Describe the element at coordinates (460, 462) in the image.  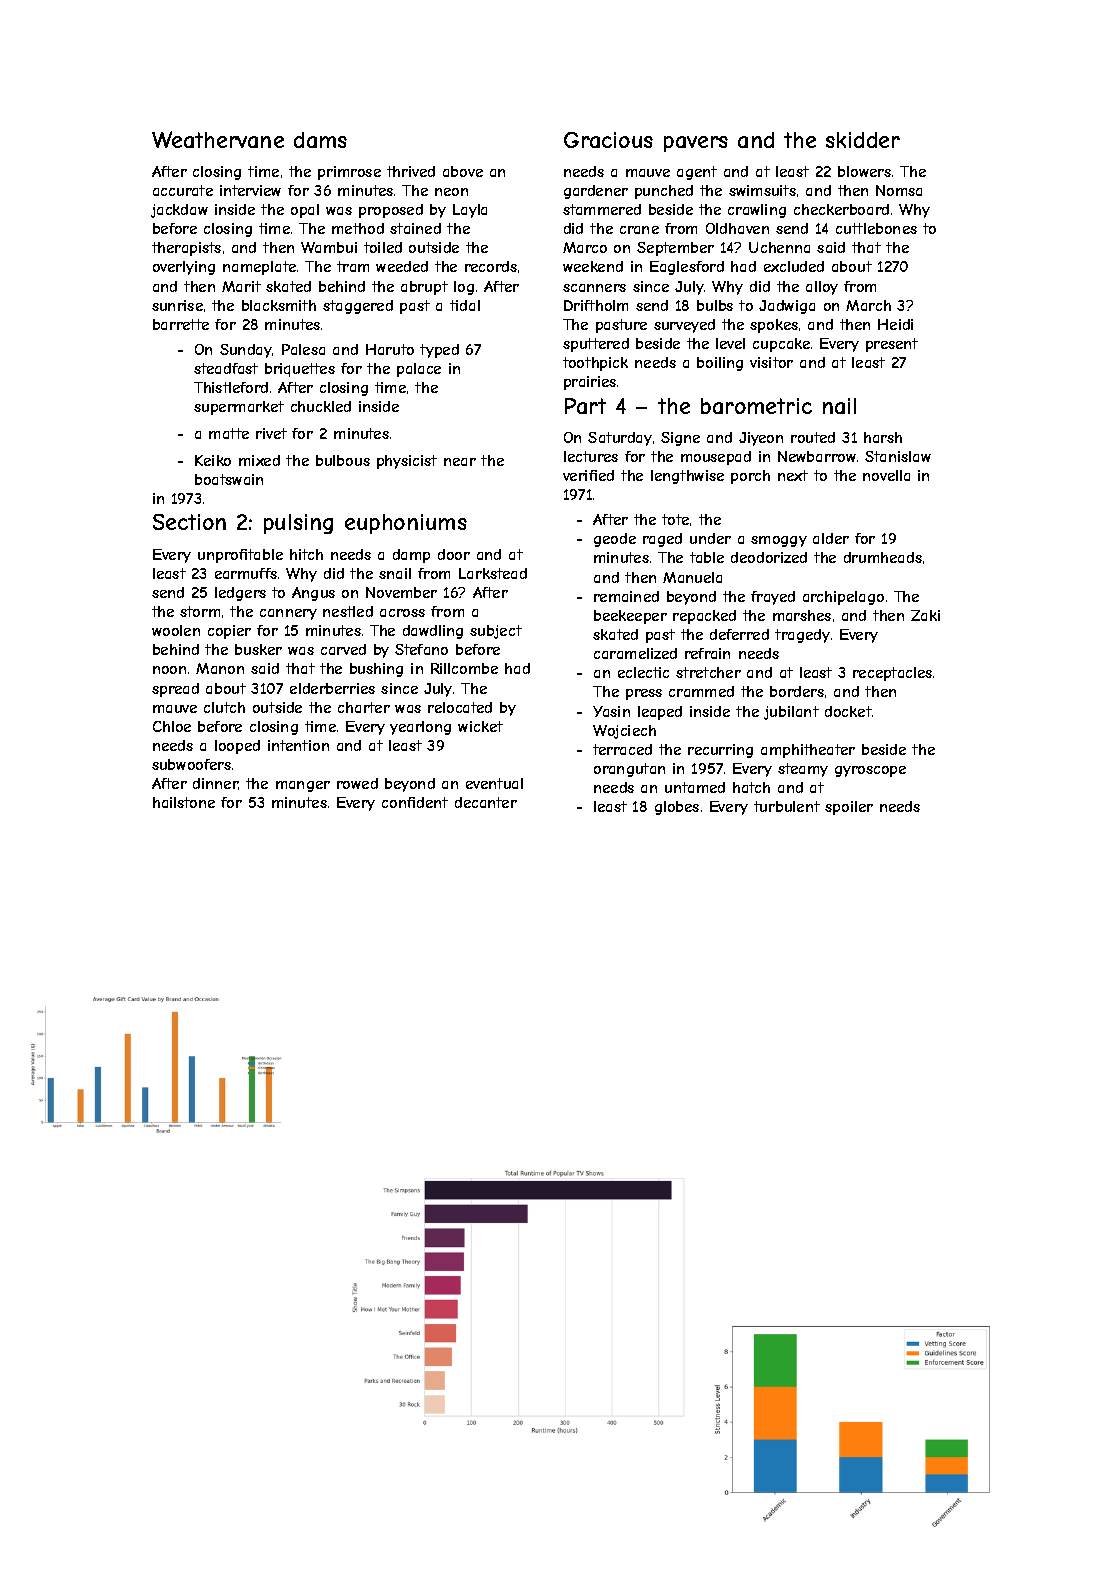
I see `near` at that location.
